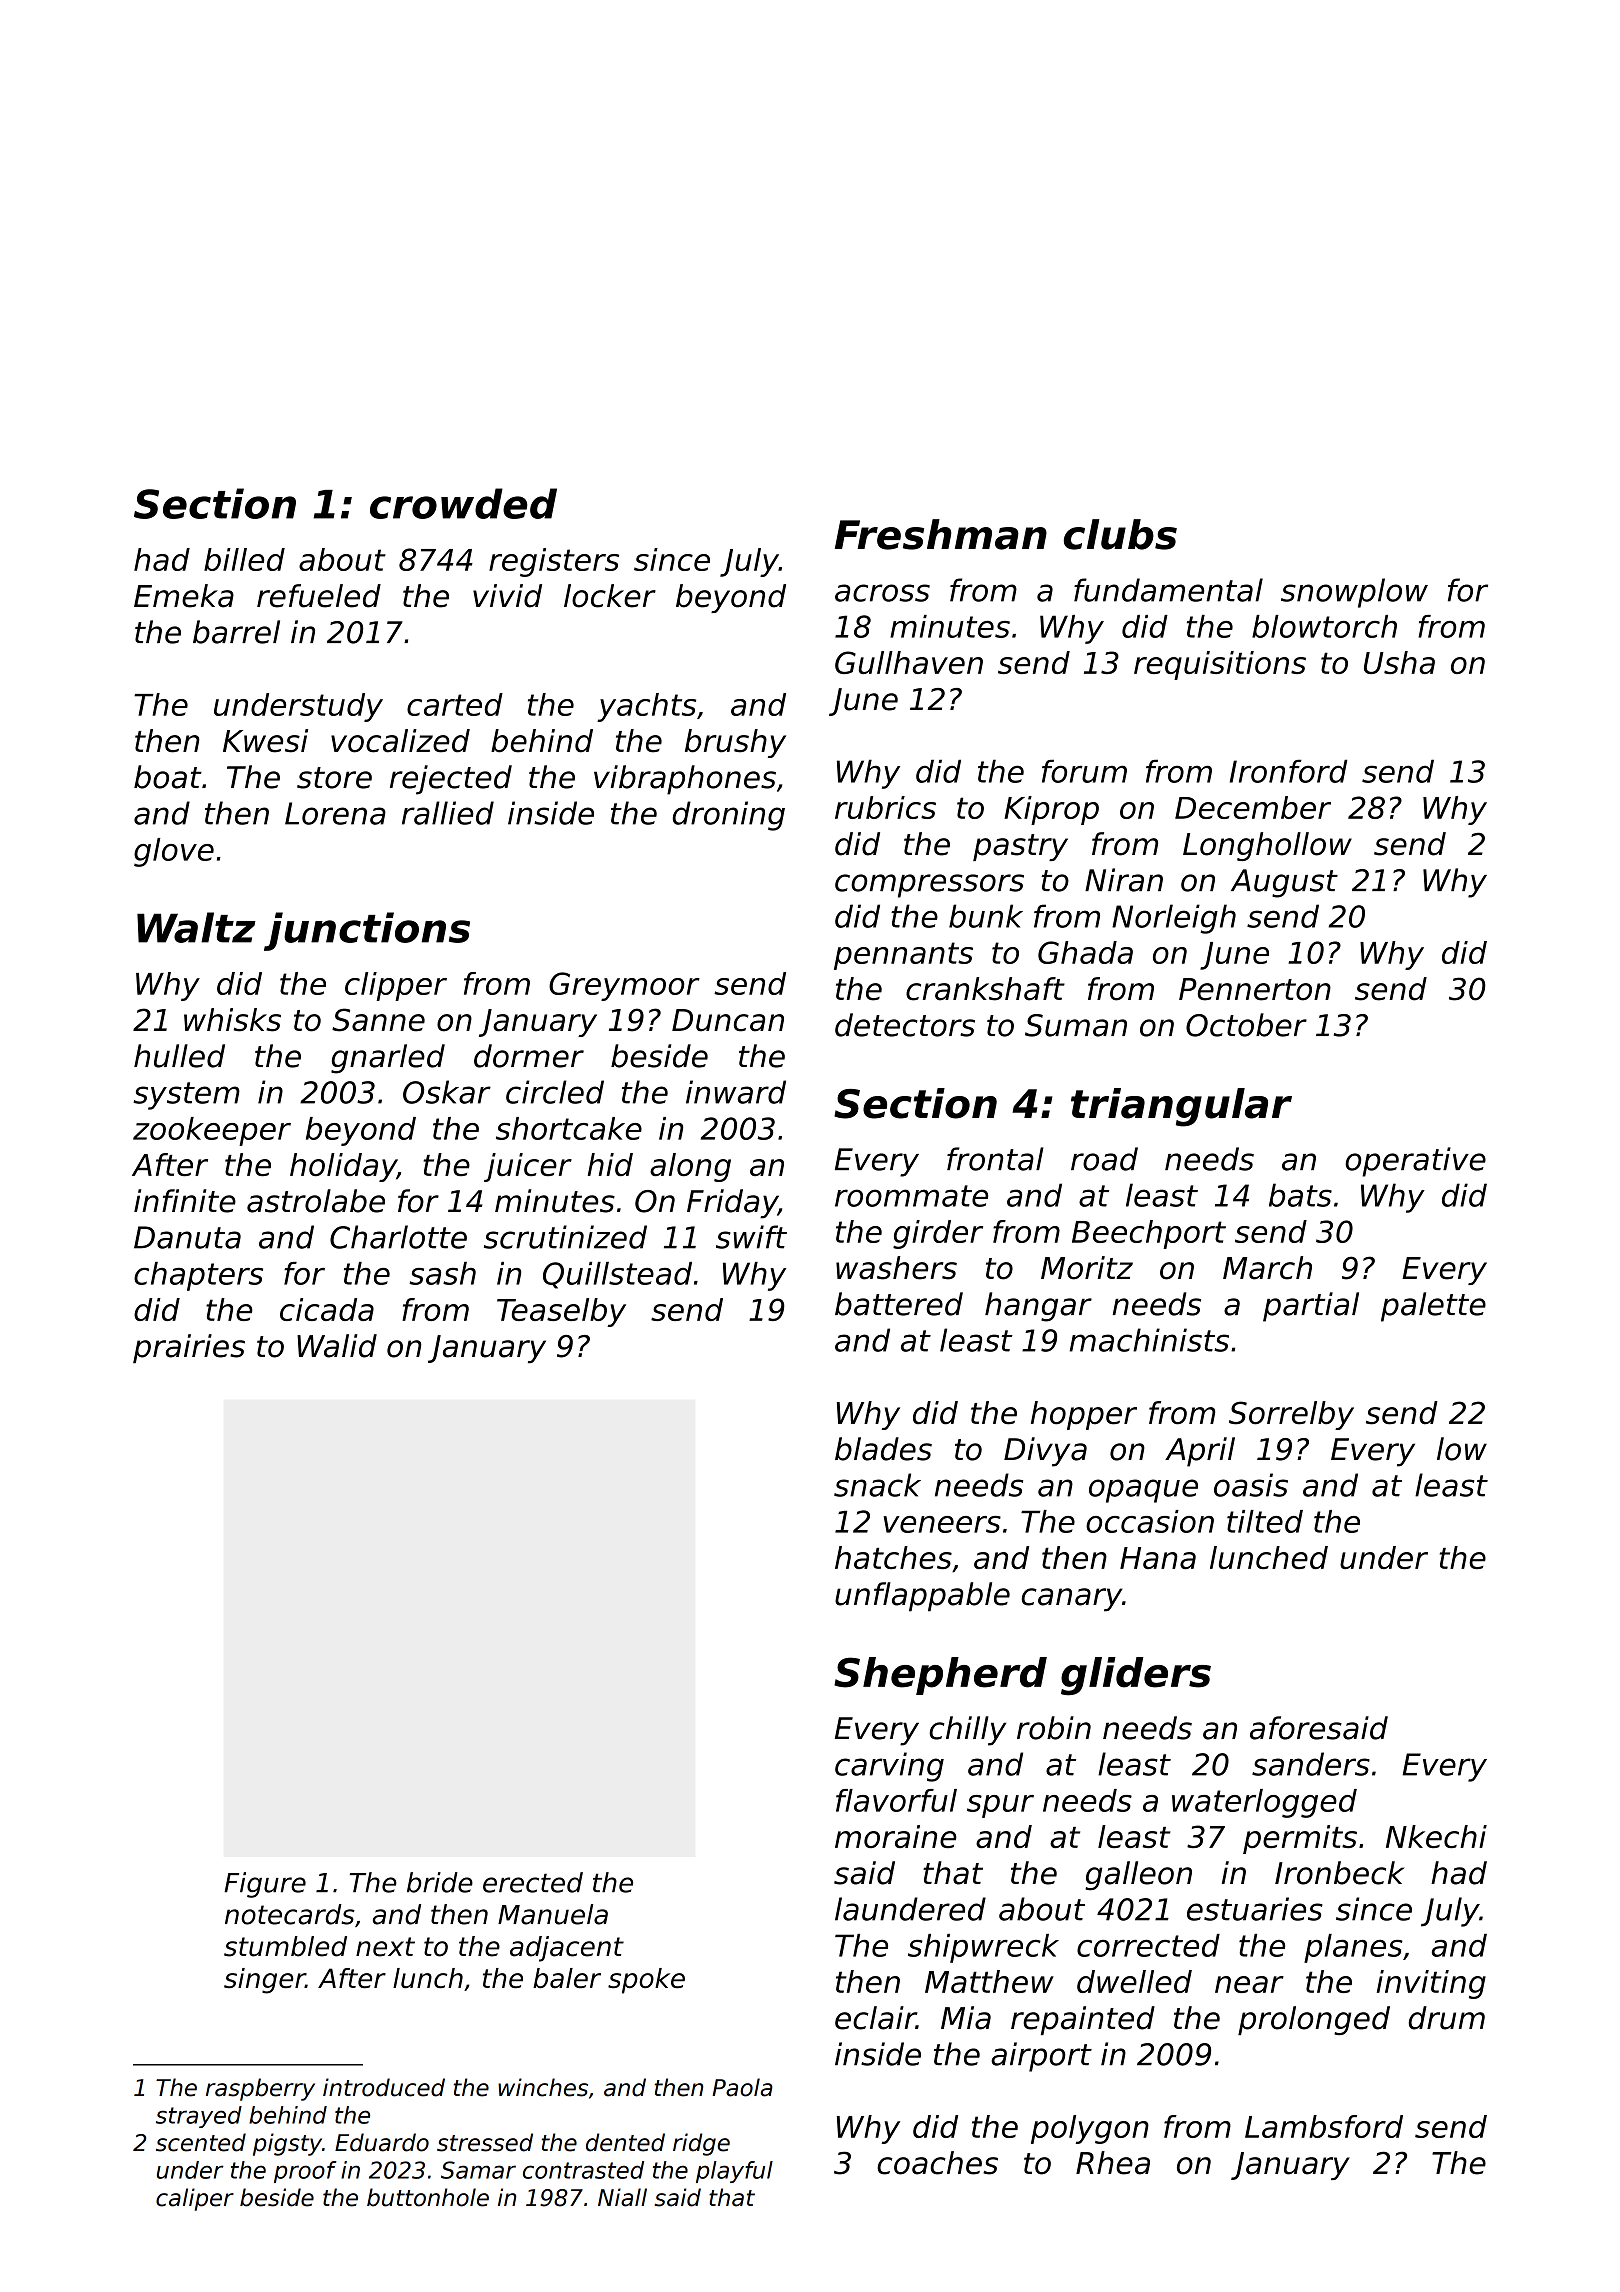 The width and height of the screenshot is (1620, 2292). Describe the element at coordinates (337, 1346) in the screenshot. I see `Walid` at that location.
